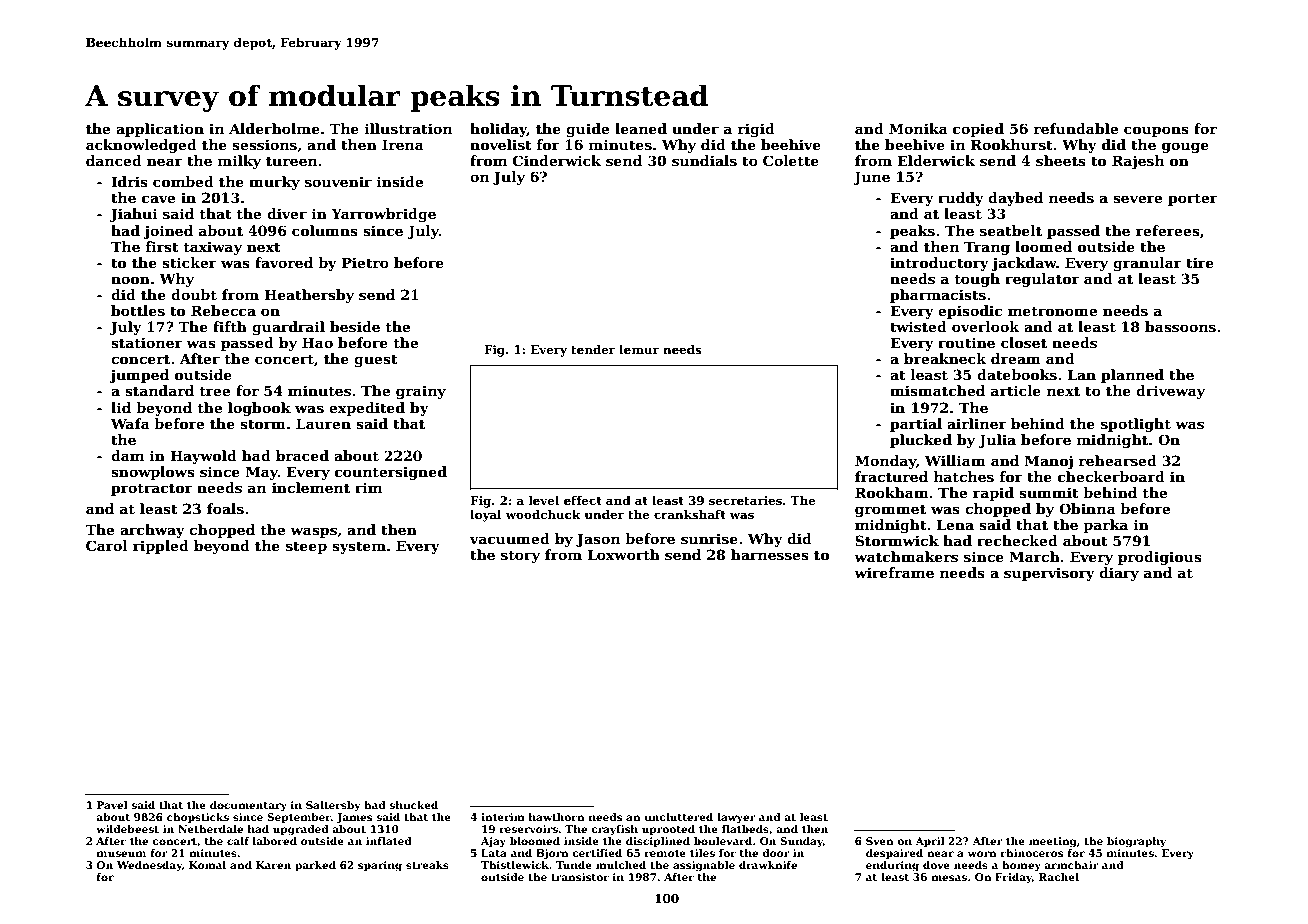 The width and height of the screenshot is (1308, 924). I want to click on lemur, so click(639, 349).
